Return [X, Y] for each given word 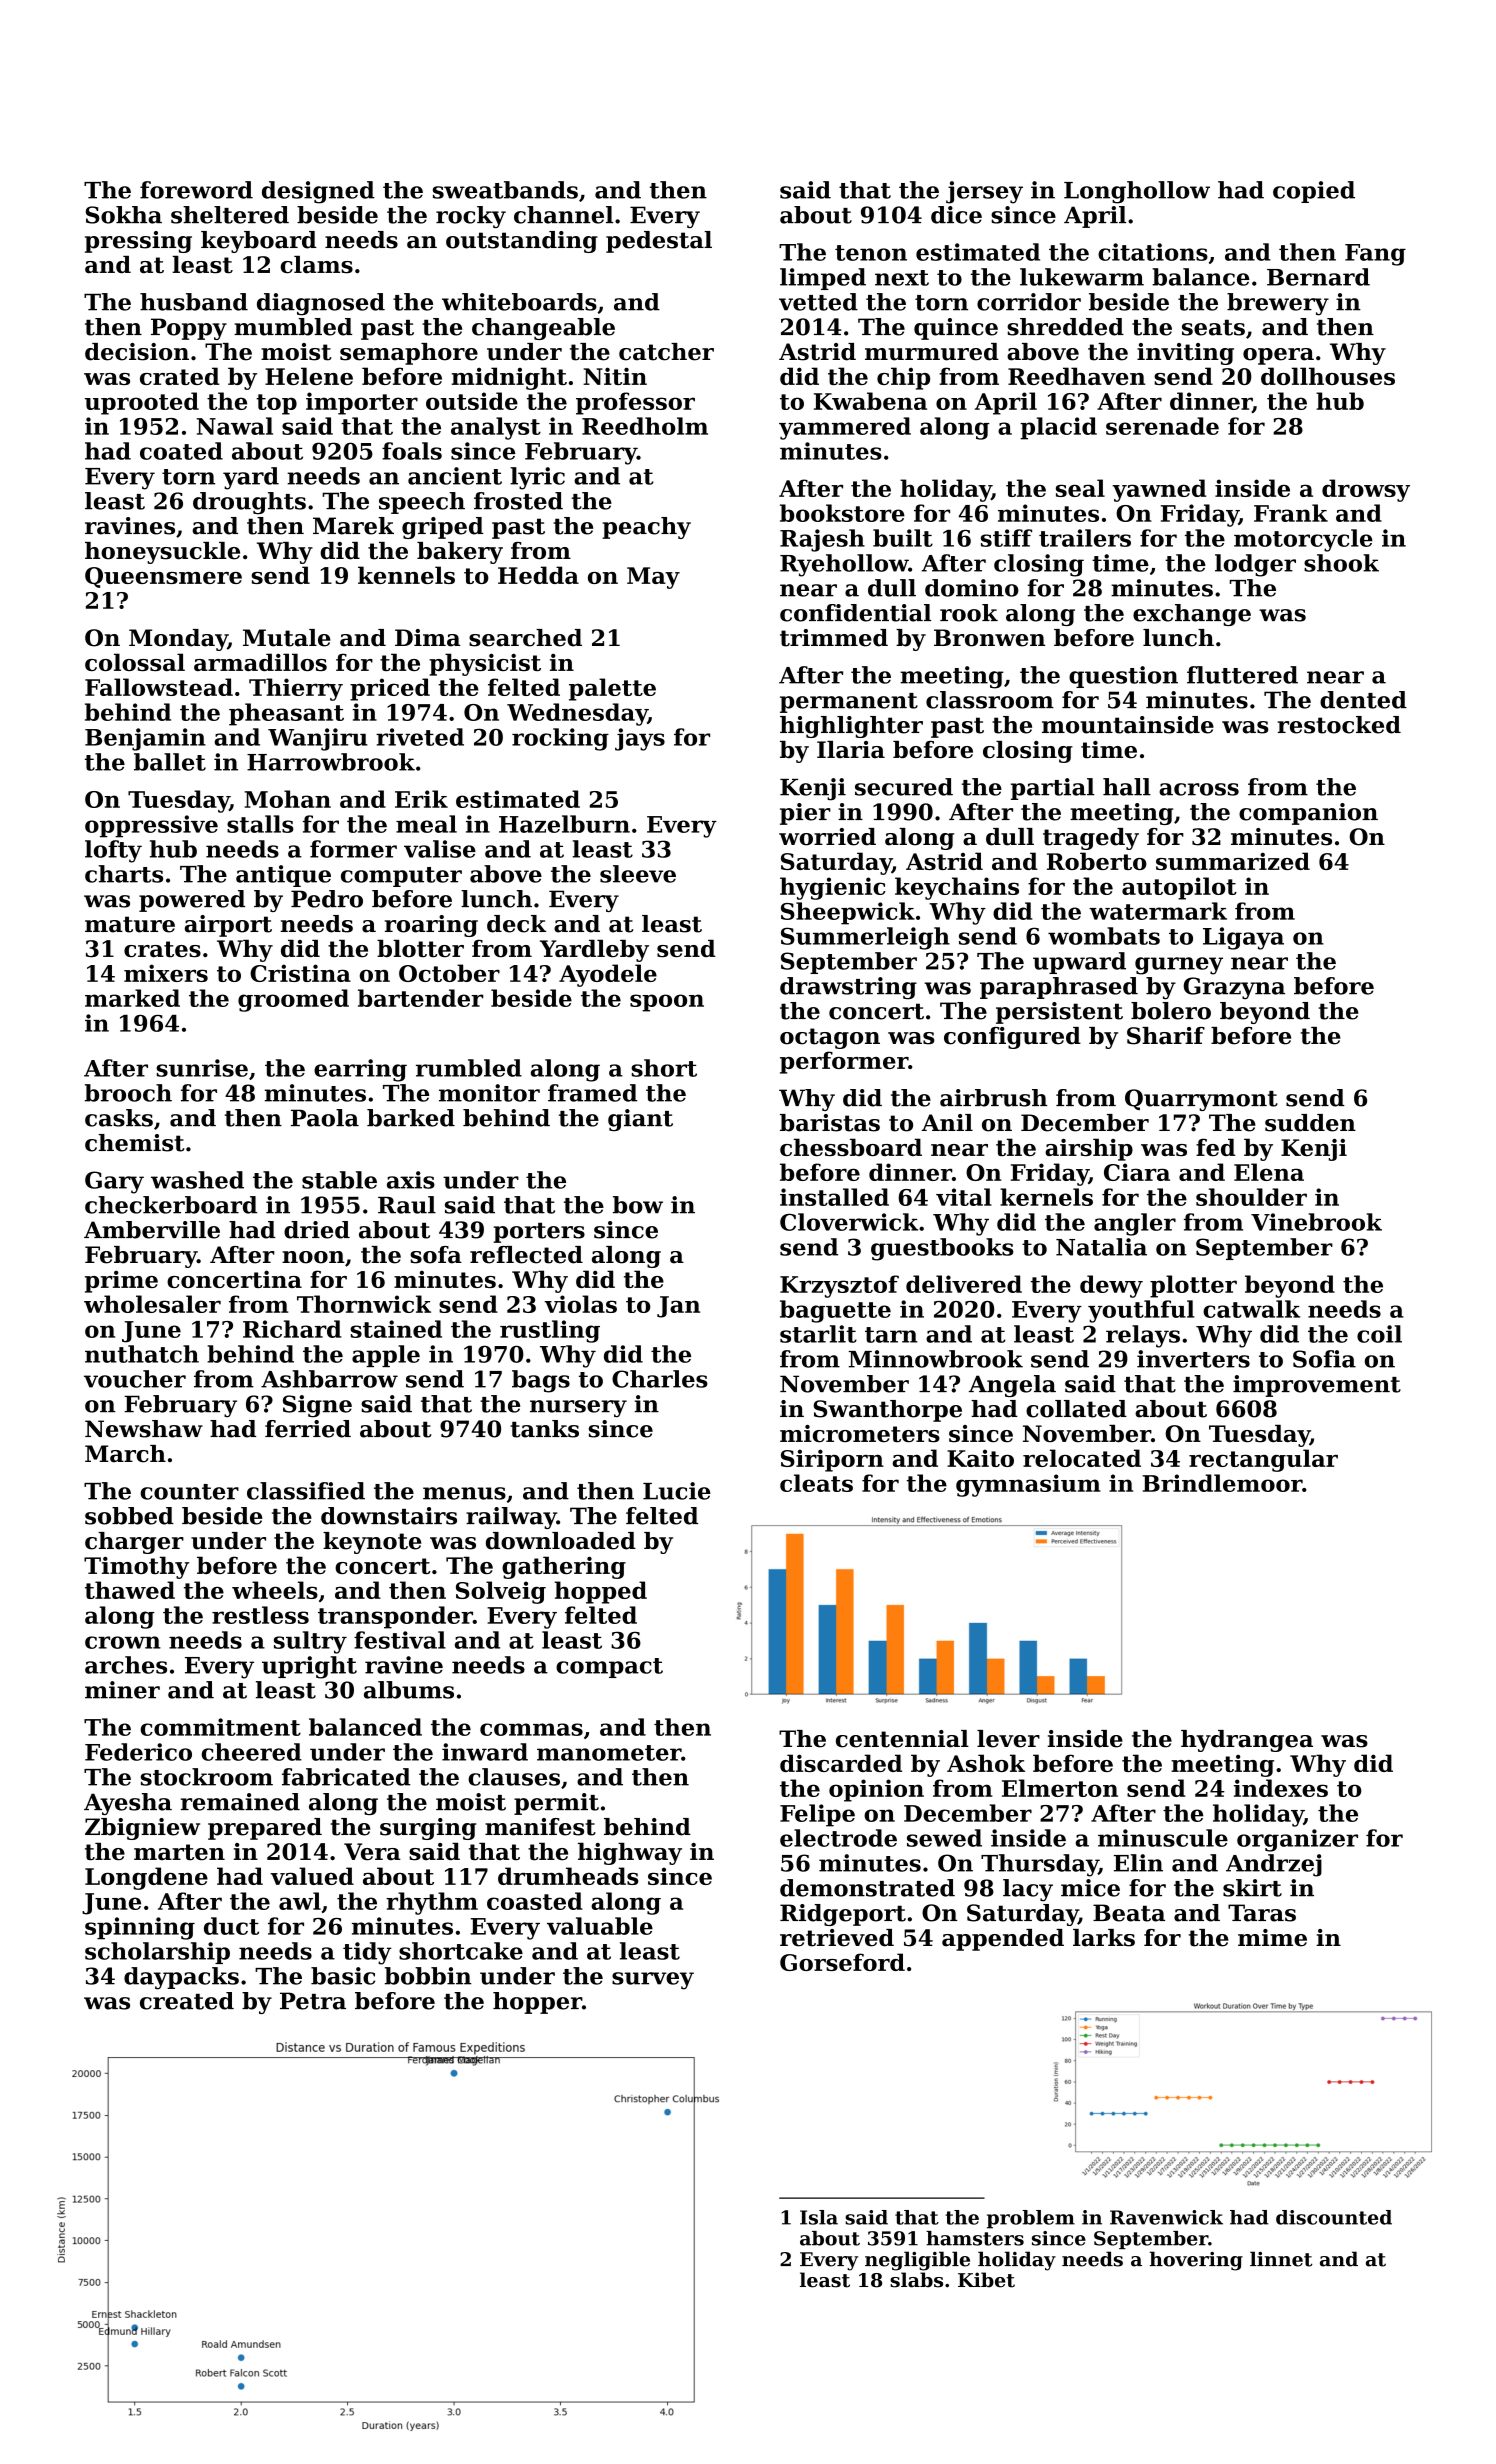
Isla [819, 2217]
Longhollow [1137, 192]
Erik [421, 799]
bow [638, 1205]
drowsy [1366, 490]
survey [653, 1981]
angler [1135, 1224]
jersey [984, 192]
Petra [313, 2001]
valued [312, 1876]
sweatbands [505, 190]
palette [612, 689]
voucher [135, 1379]
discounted [1334, 2217]
